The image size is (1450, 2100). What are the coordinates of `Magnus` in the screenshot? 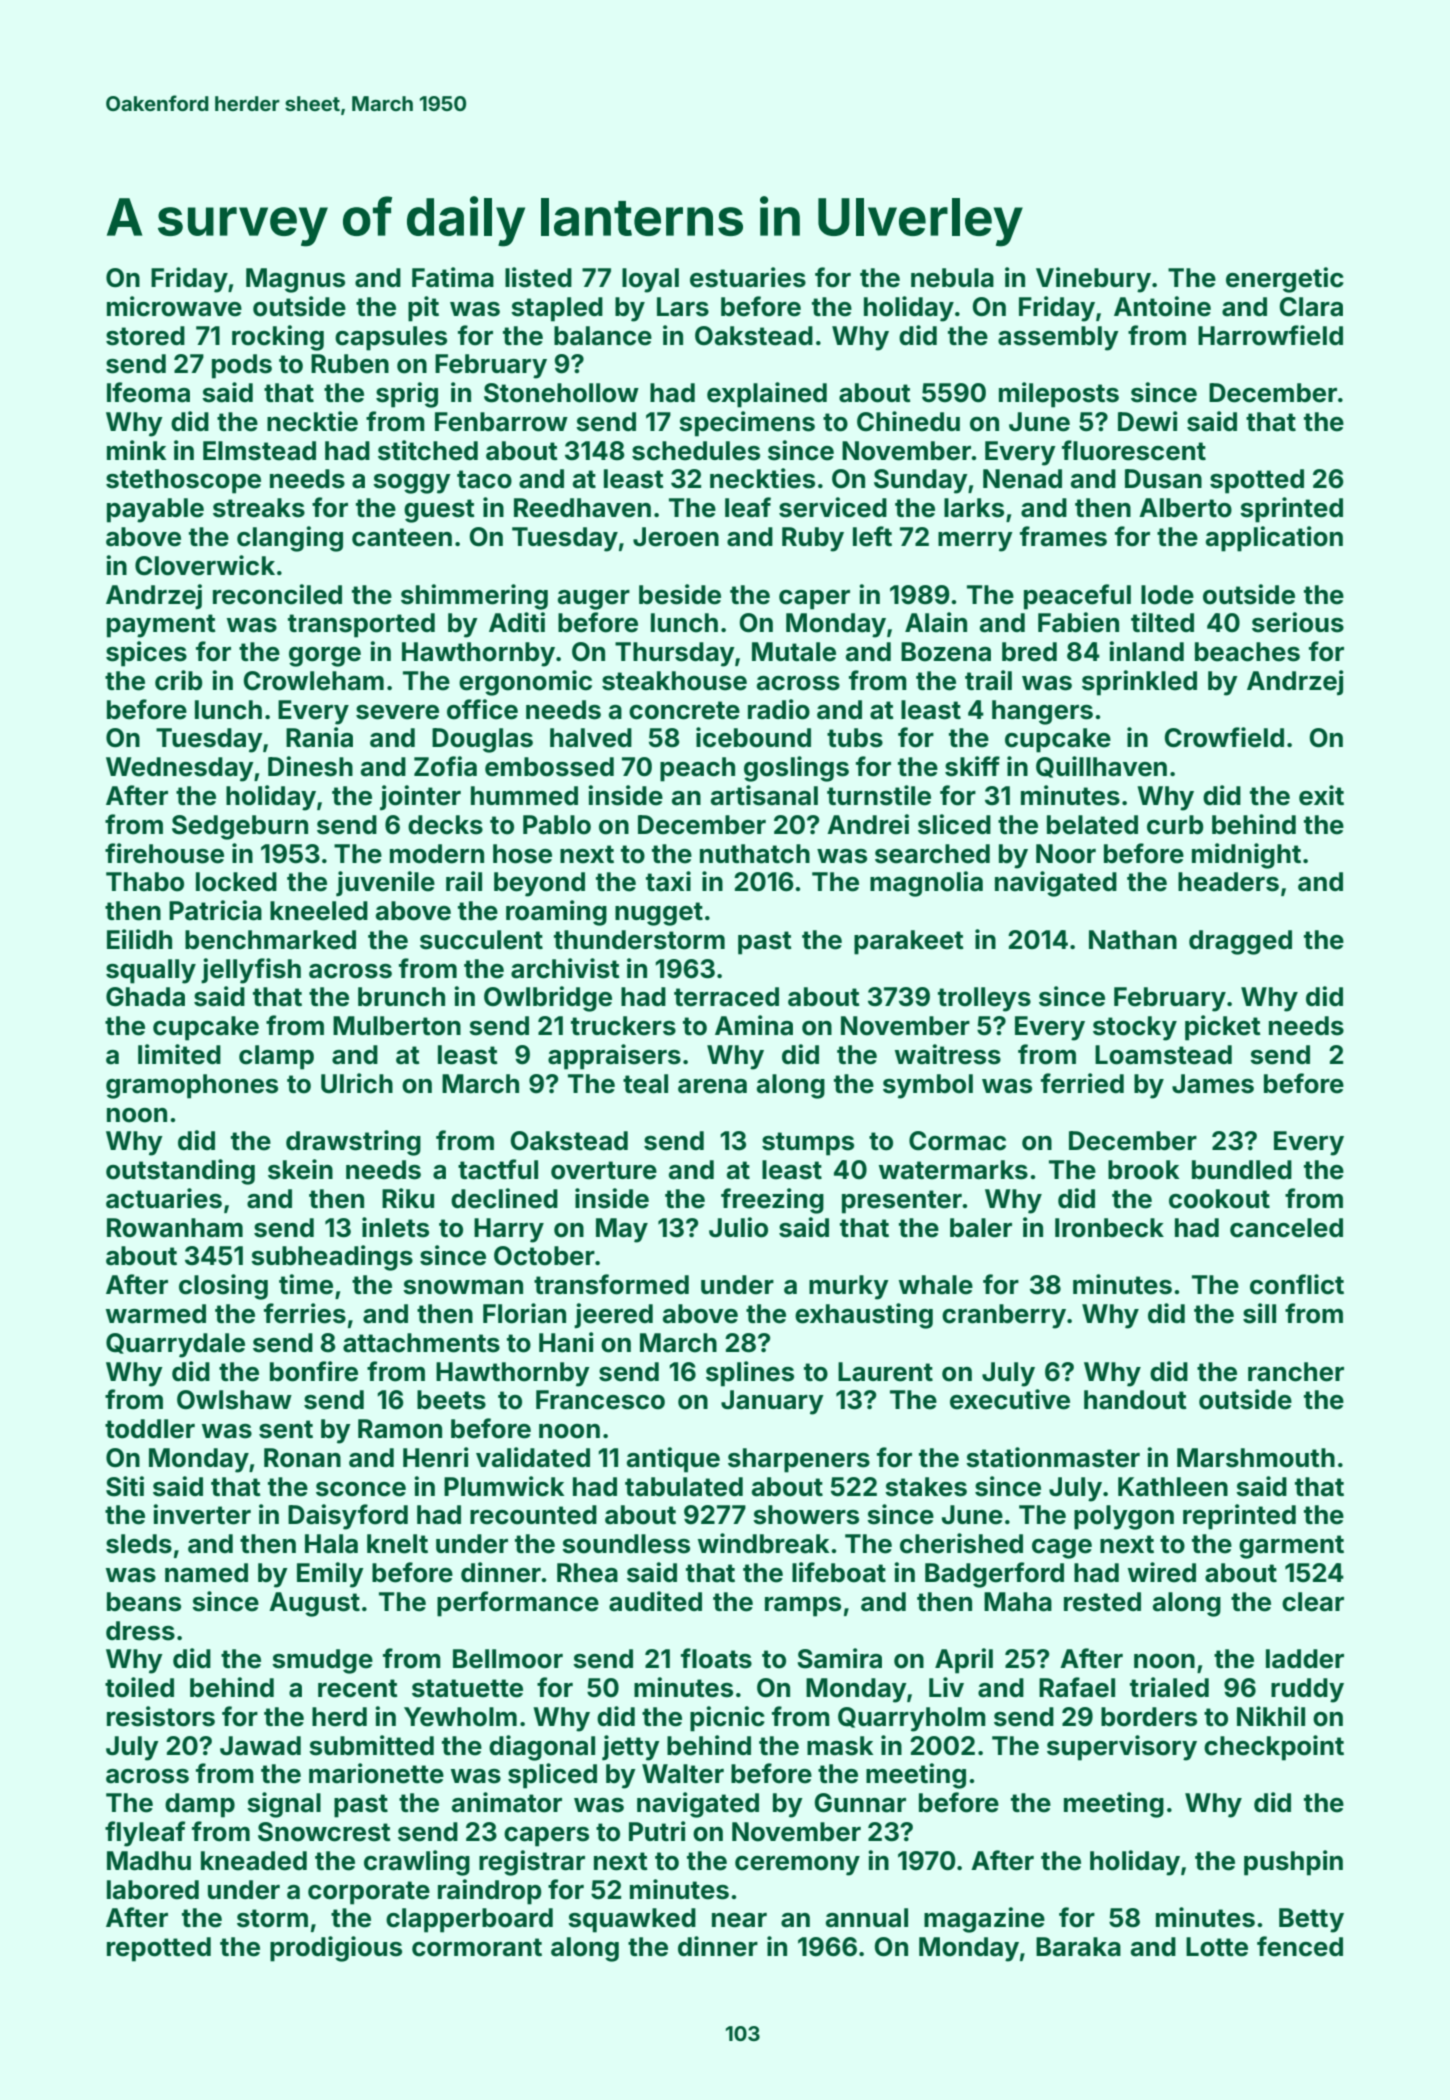 It's located at (295, 280).
